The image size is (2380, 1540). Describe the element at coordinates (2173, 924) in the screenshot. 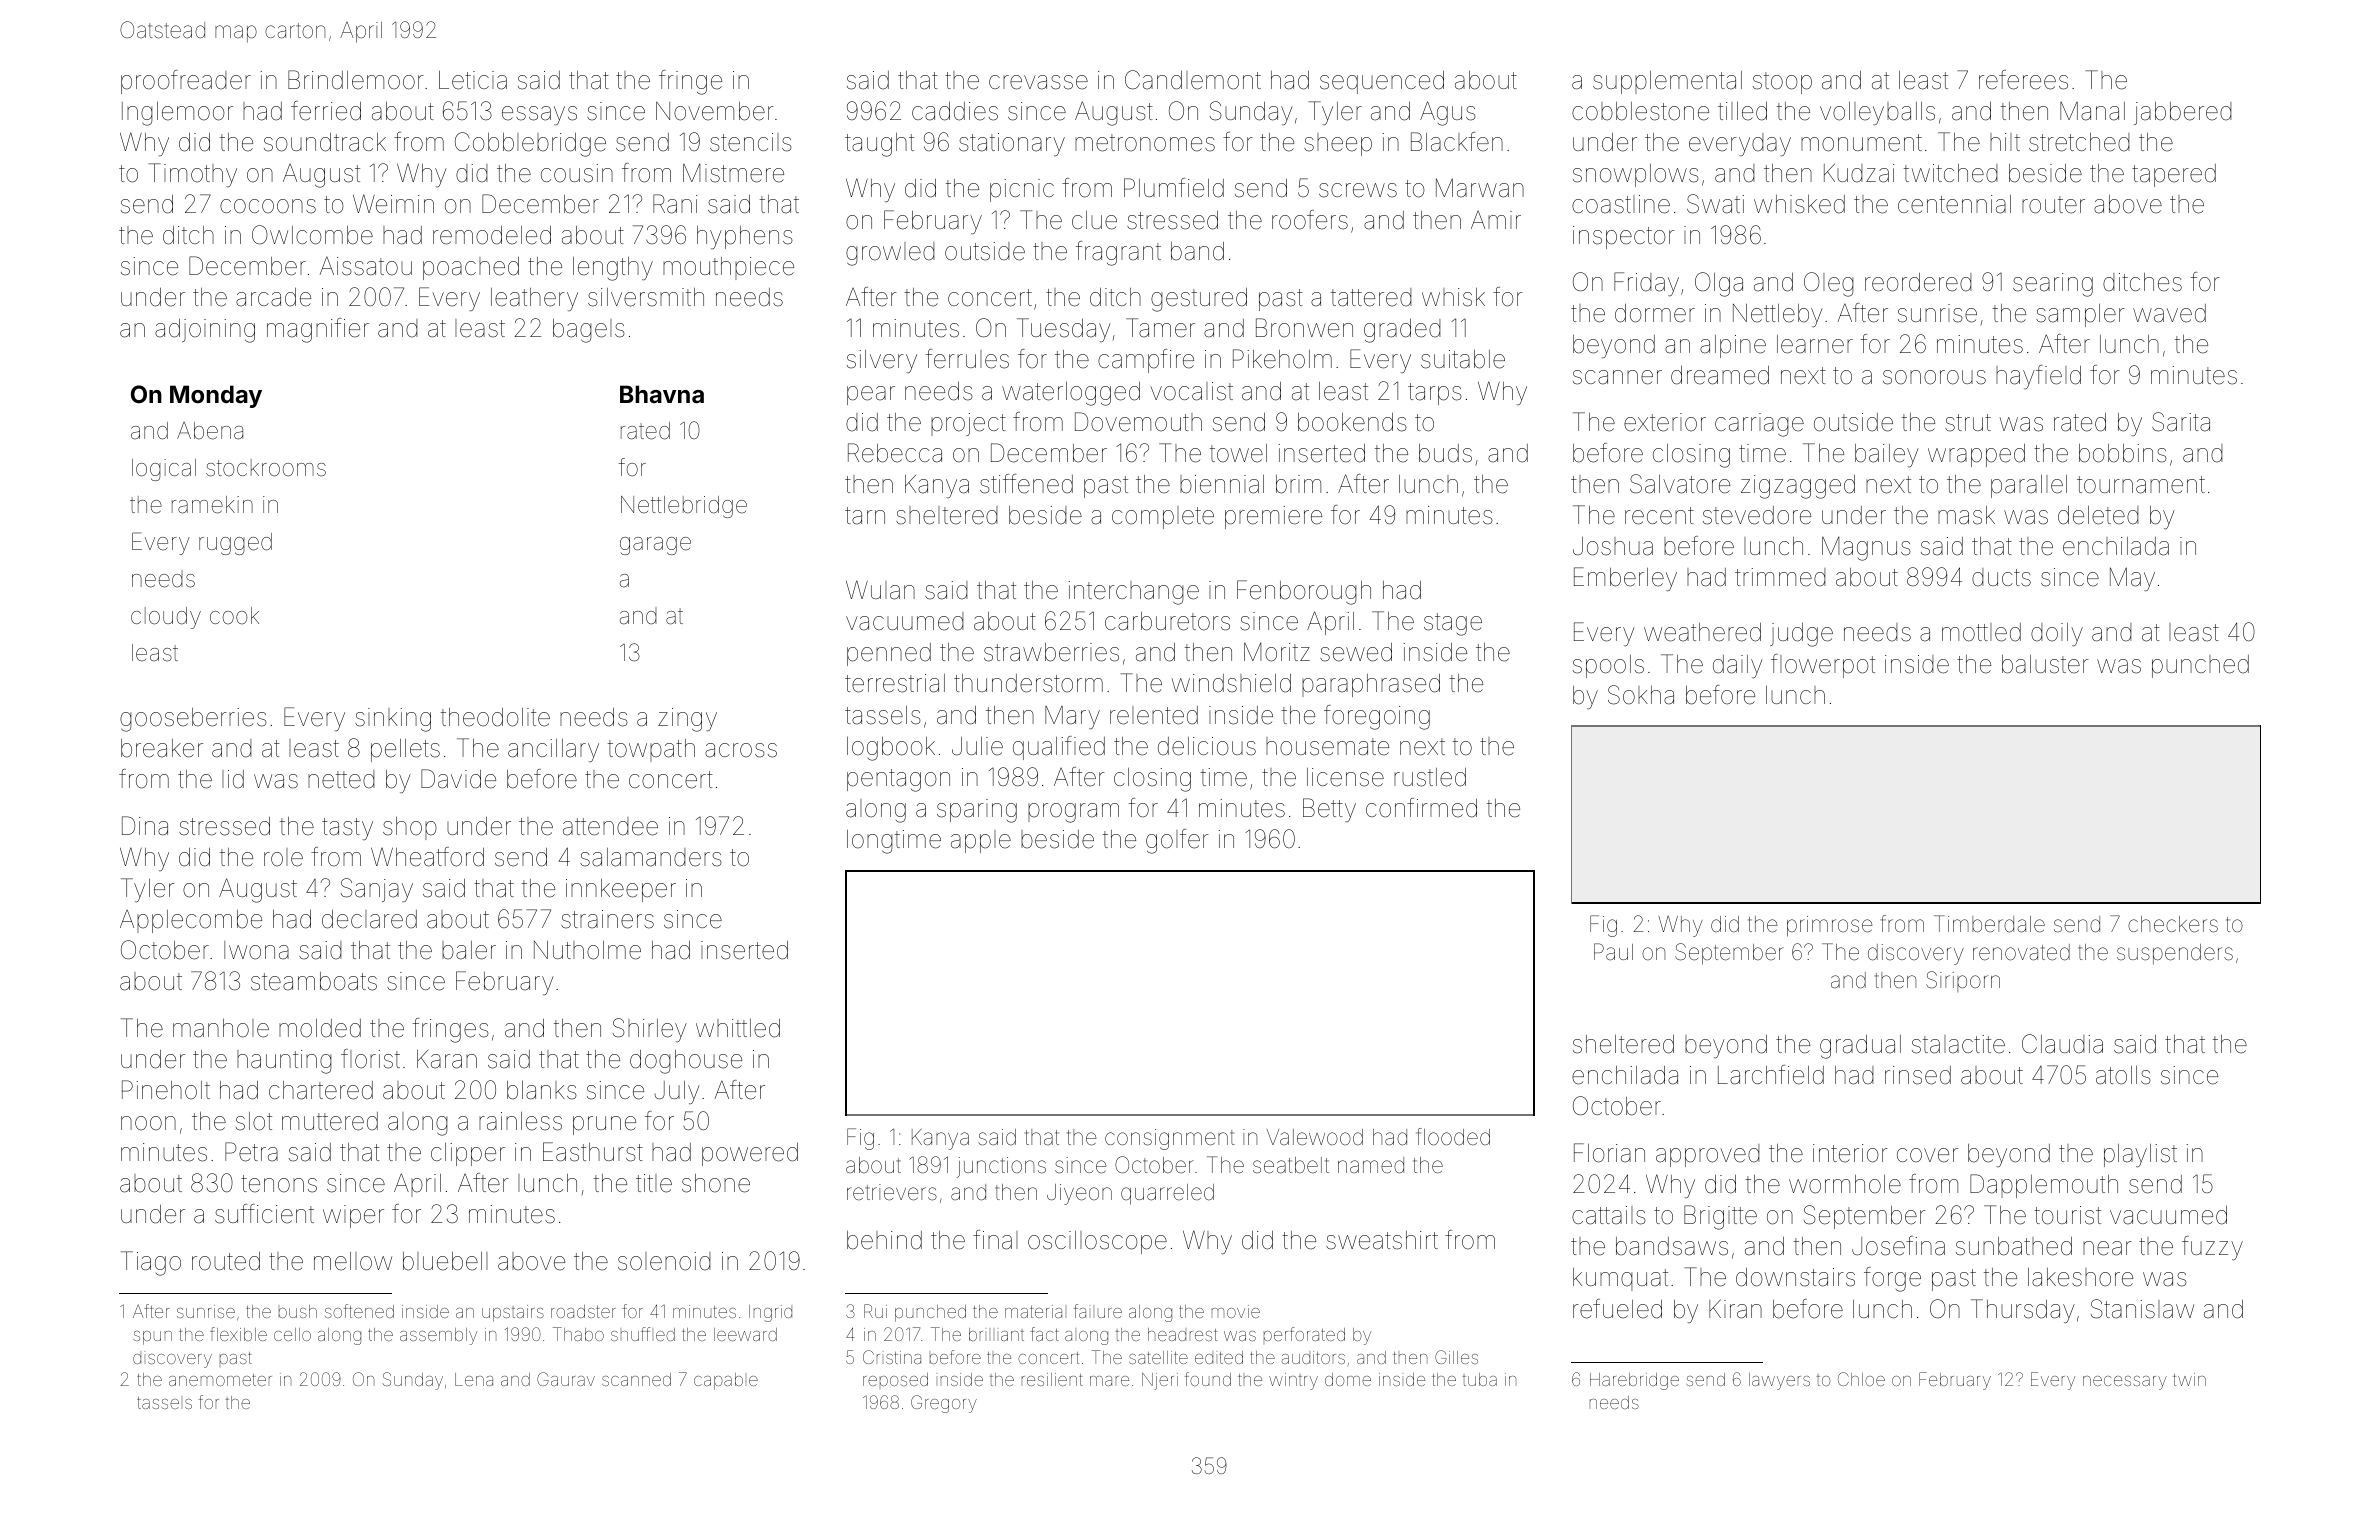

I see `checkers` at that location.
